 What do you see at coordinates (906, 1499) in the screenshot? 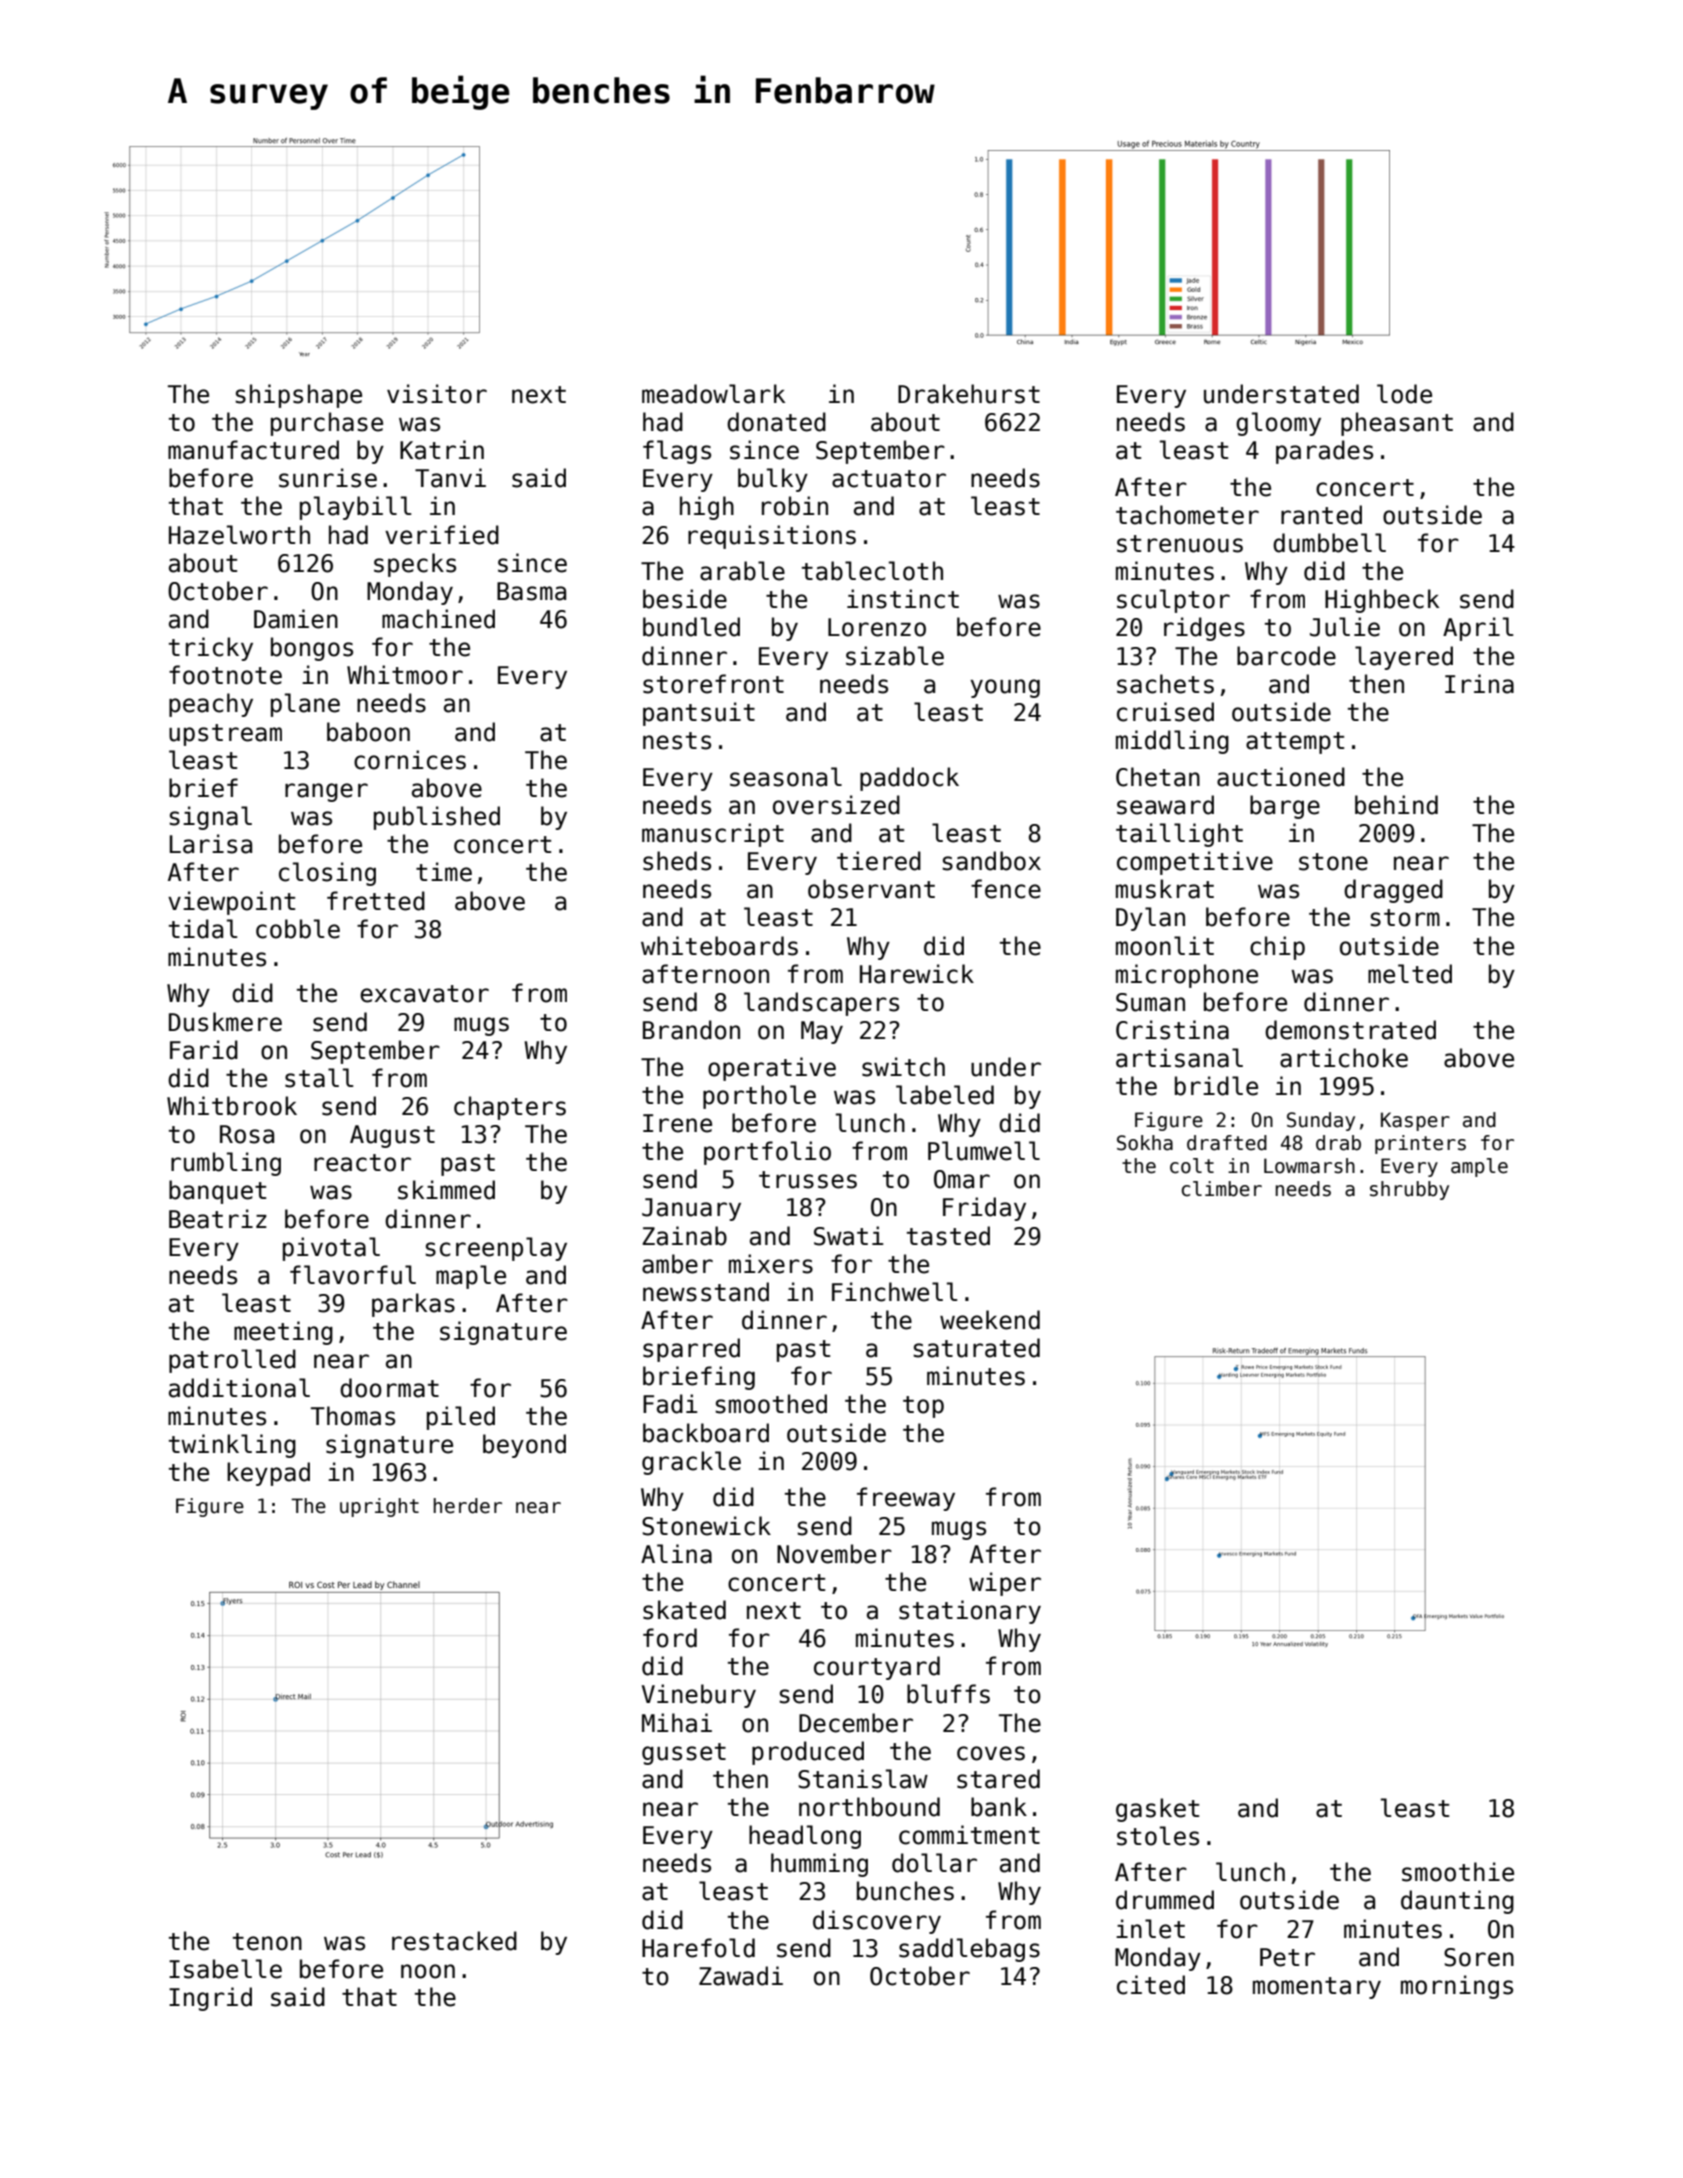
I see `freeway` at bounding box center [906, 1499].
